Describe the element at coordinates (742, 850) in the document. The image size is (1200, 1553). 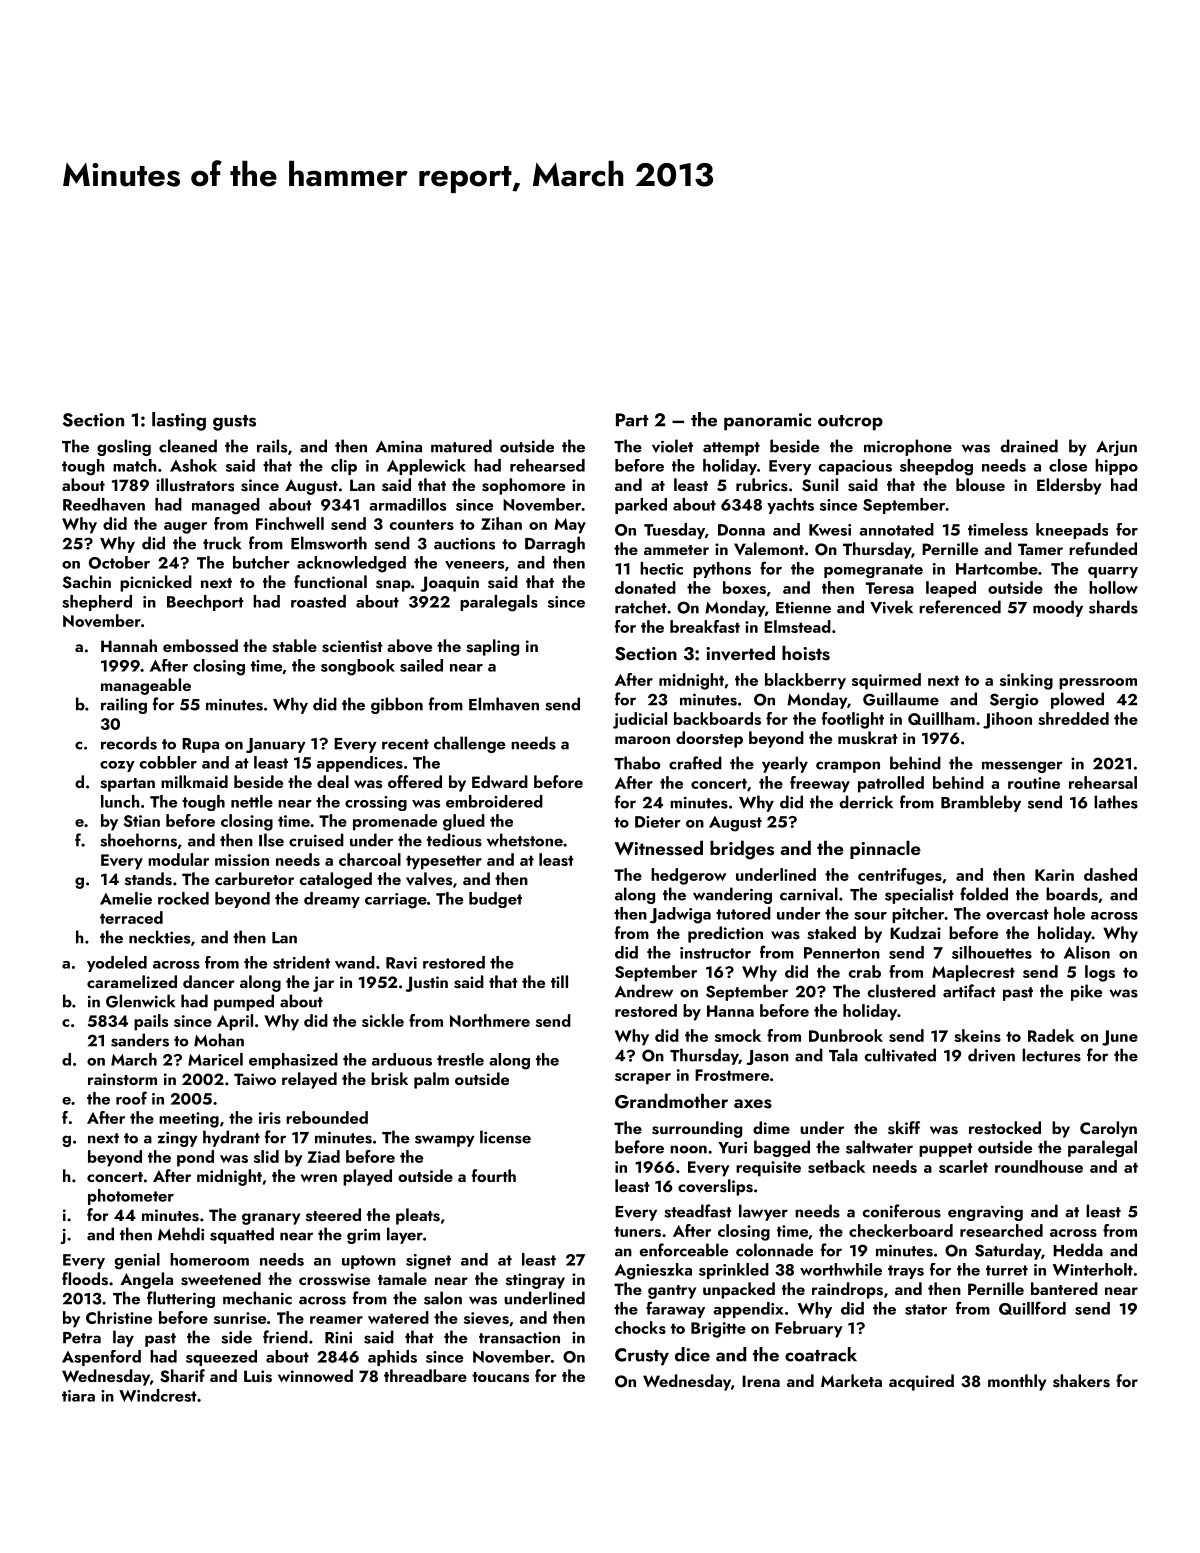
I see `bridges` at that location.
